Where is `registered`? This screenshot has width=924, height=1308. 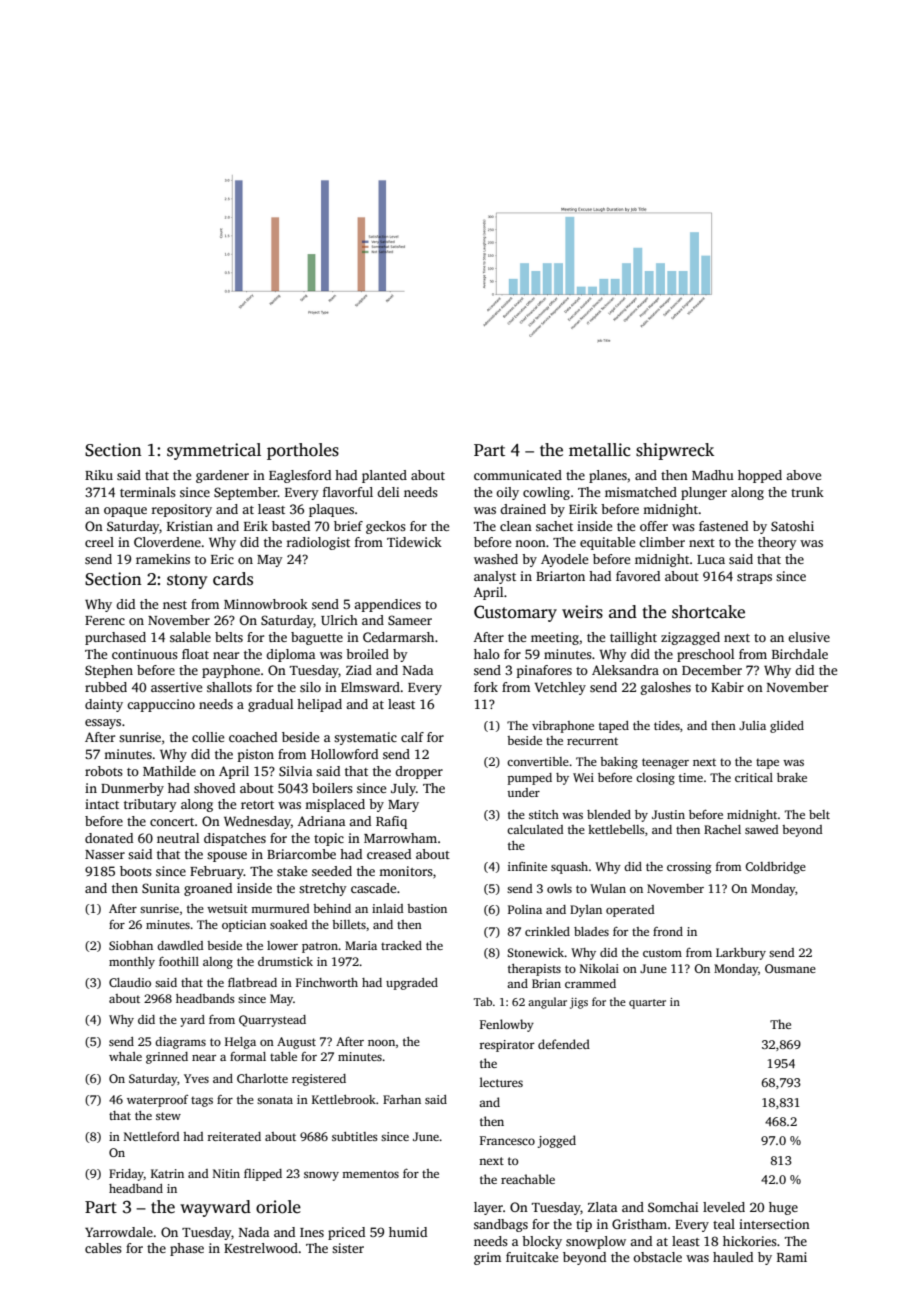
registered is located at coordinates (319, 1080).
